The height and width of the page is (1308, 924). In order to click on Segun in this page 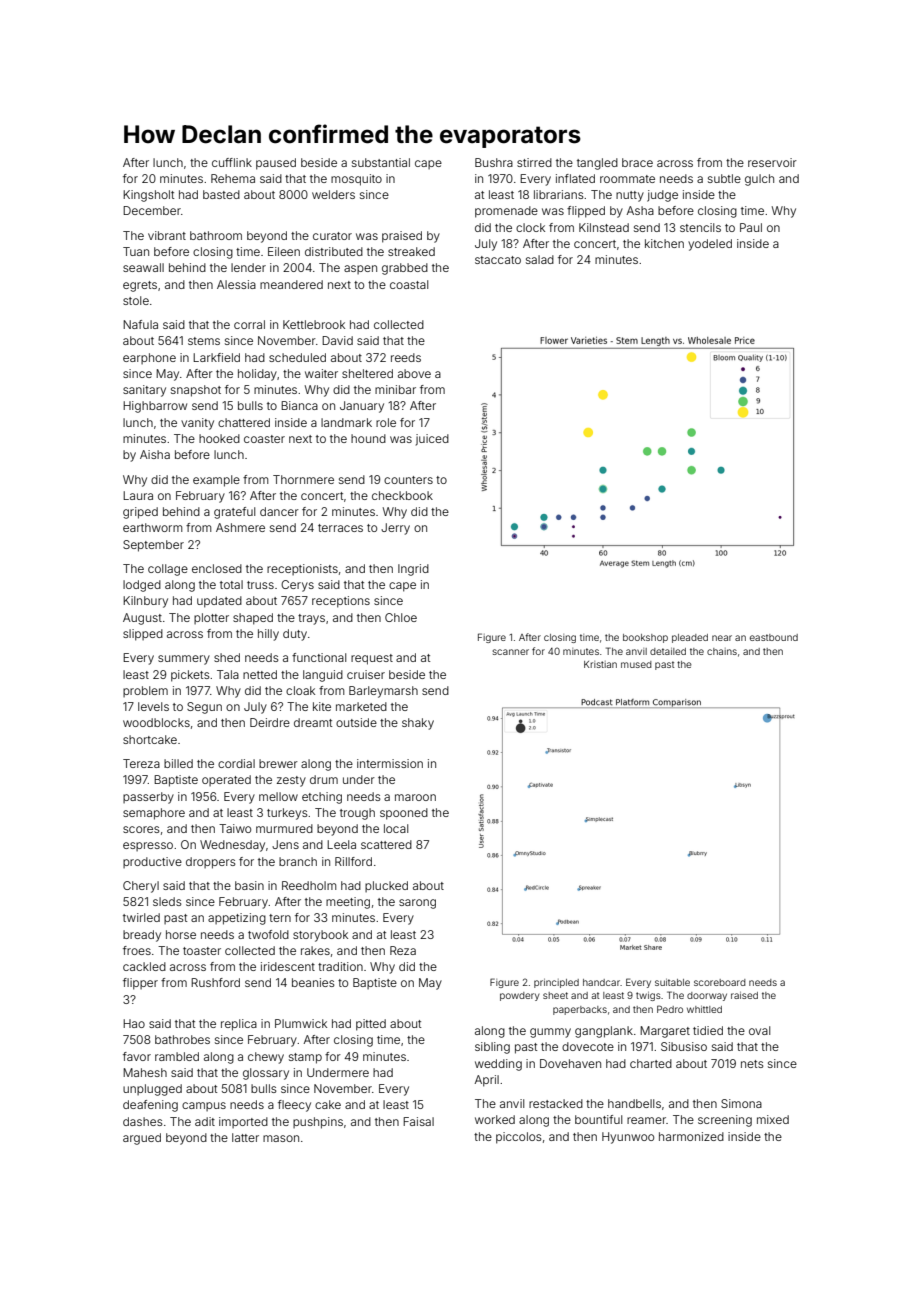, I will do `click(204, 708)`.
